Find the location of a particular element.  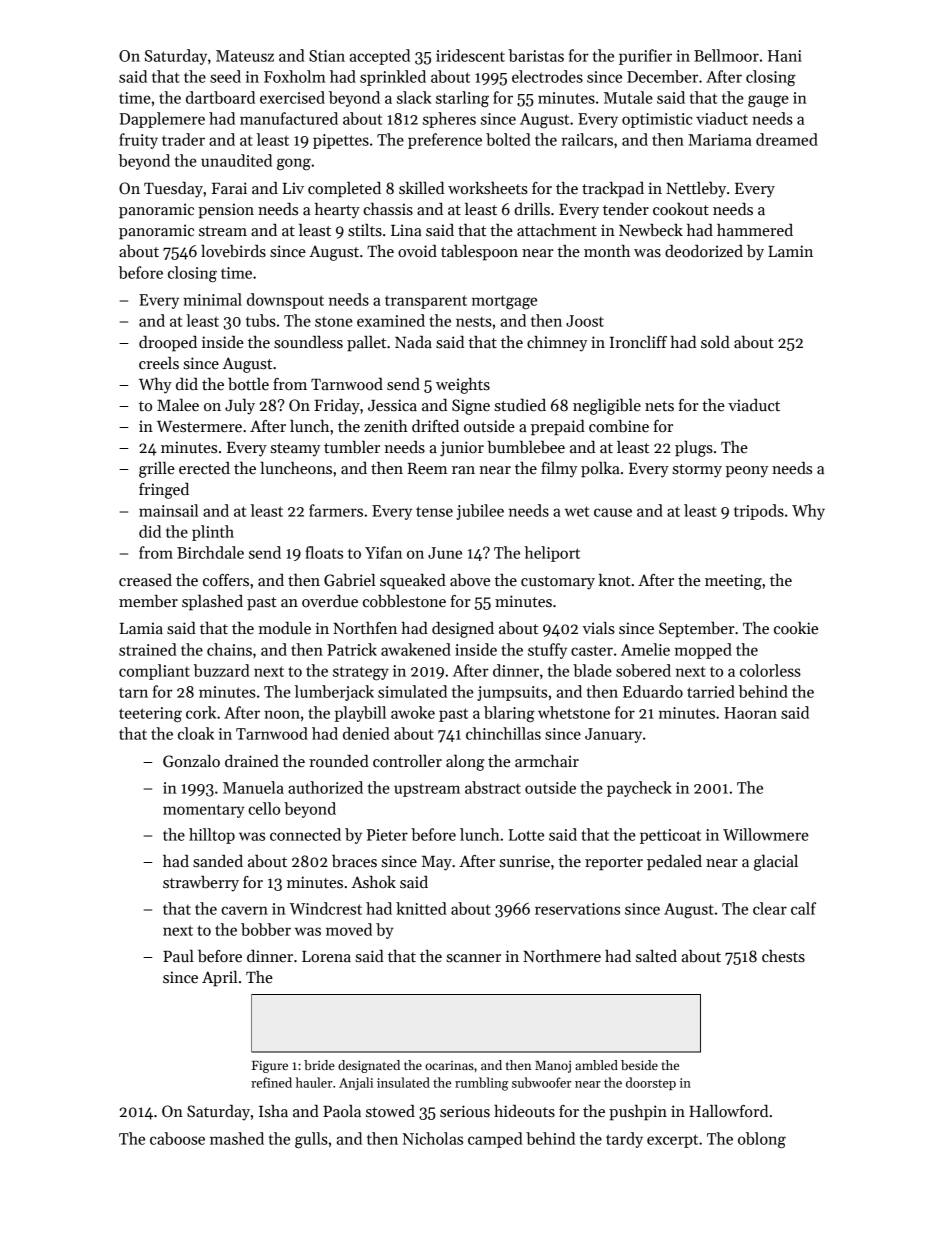

creels is located at coordinates (159, 363).
